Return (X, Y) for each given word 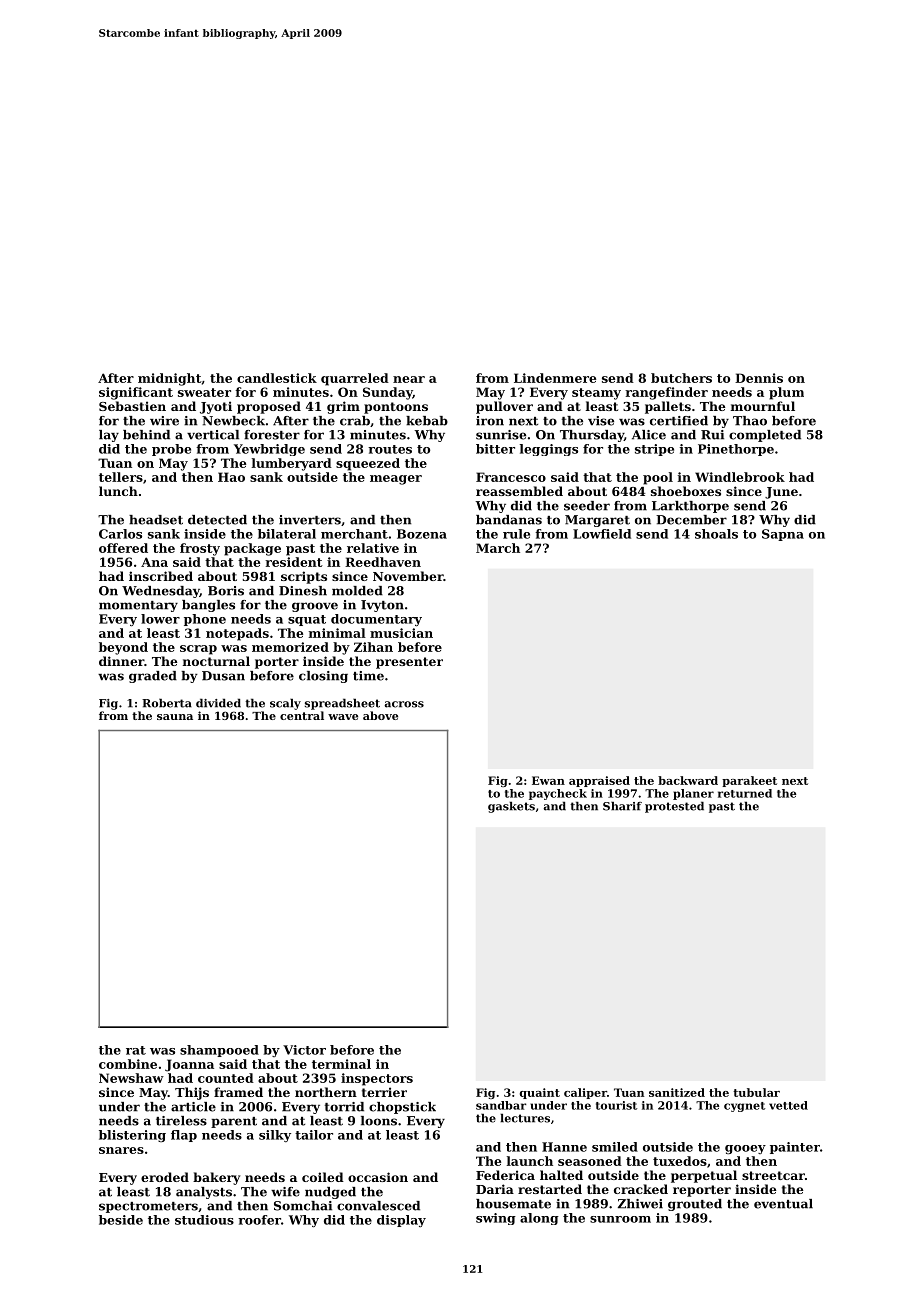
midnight (169, 379)
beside (121, 1220)
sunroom (620, 1219)
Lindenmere (555, 378)
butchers (681, 378)
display (401, 1221)
